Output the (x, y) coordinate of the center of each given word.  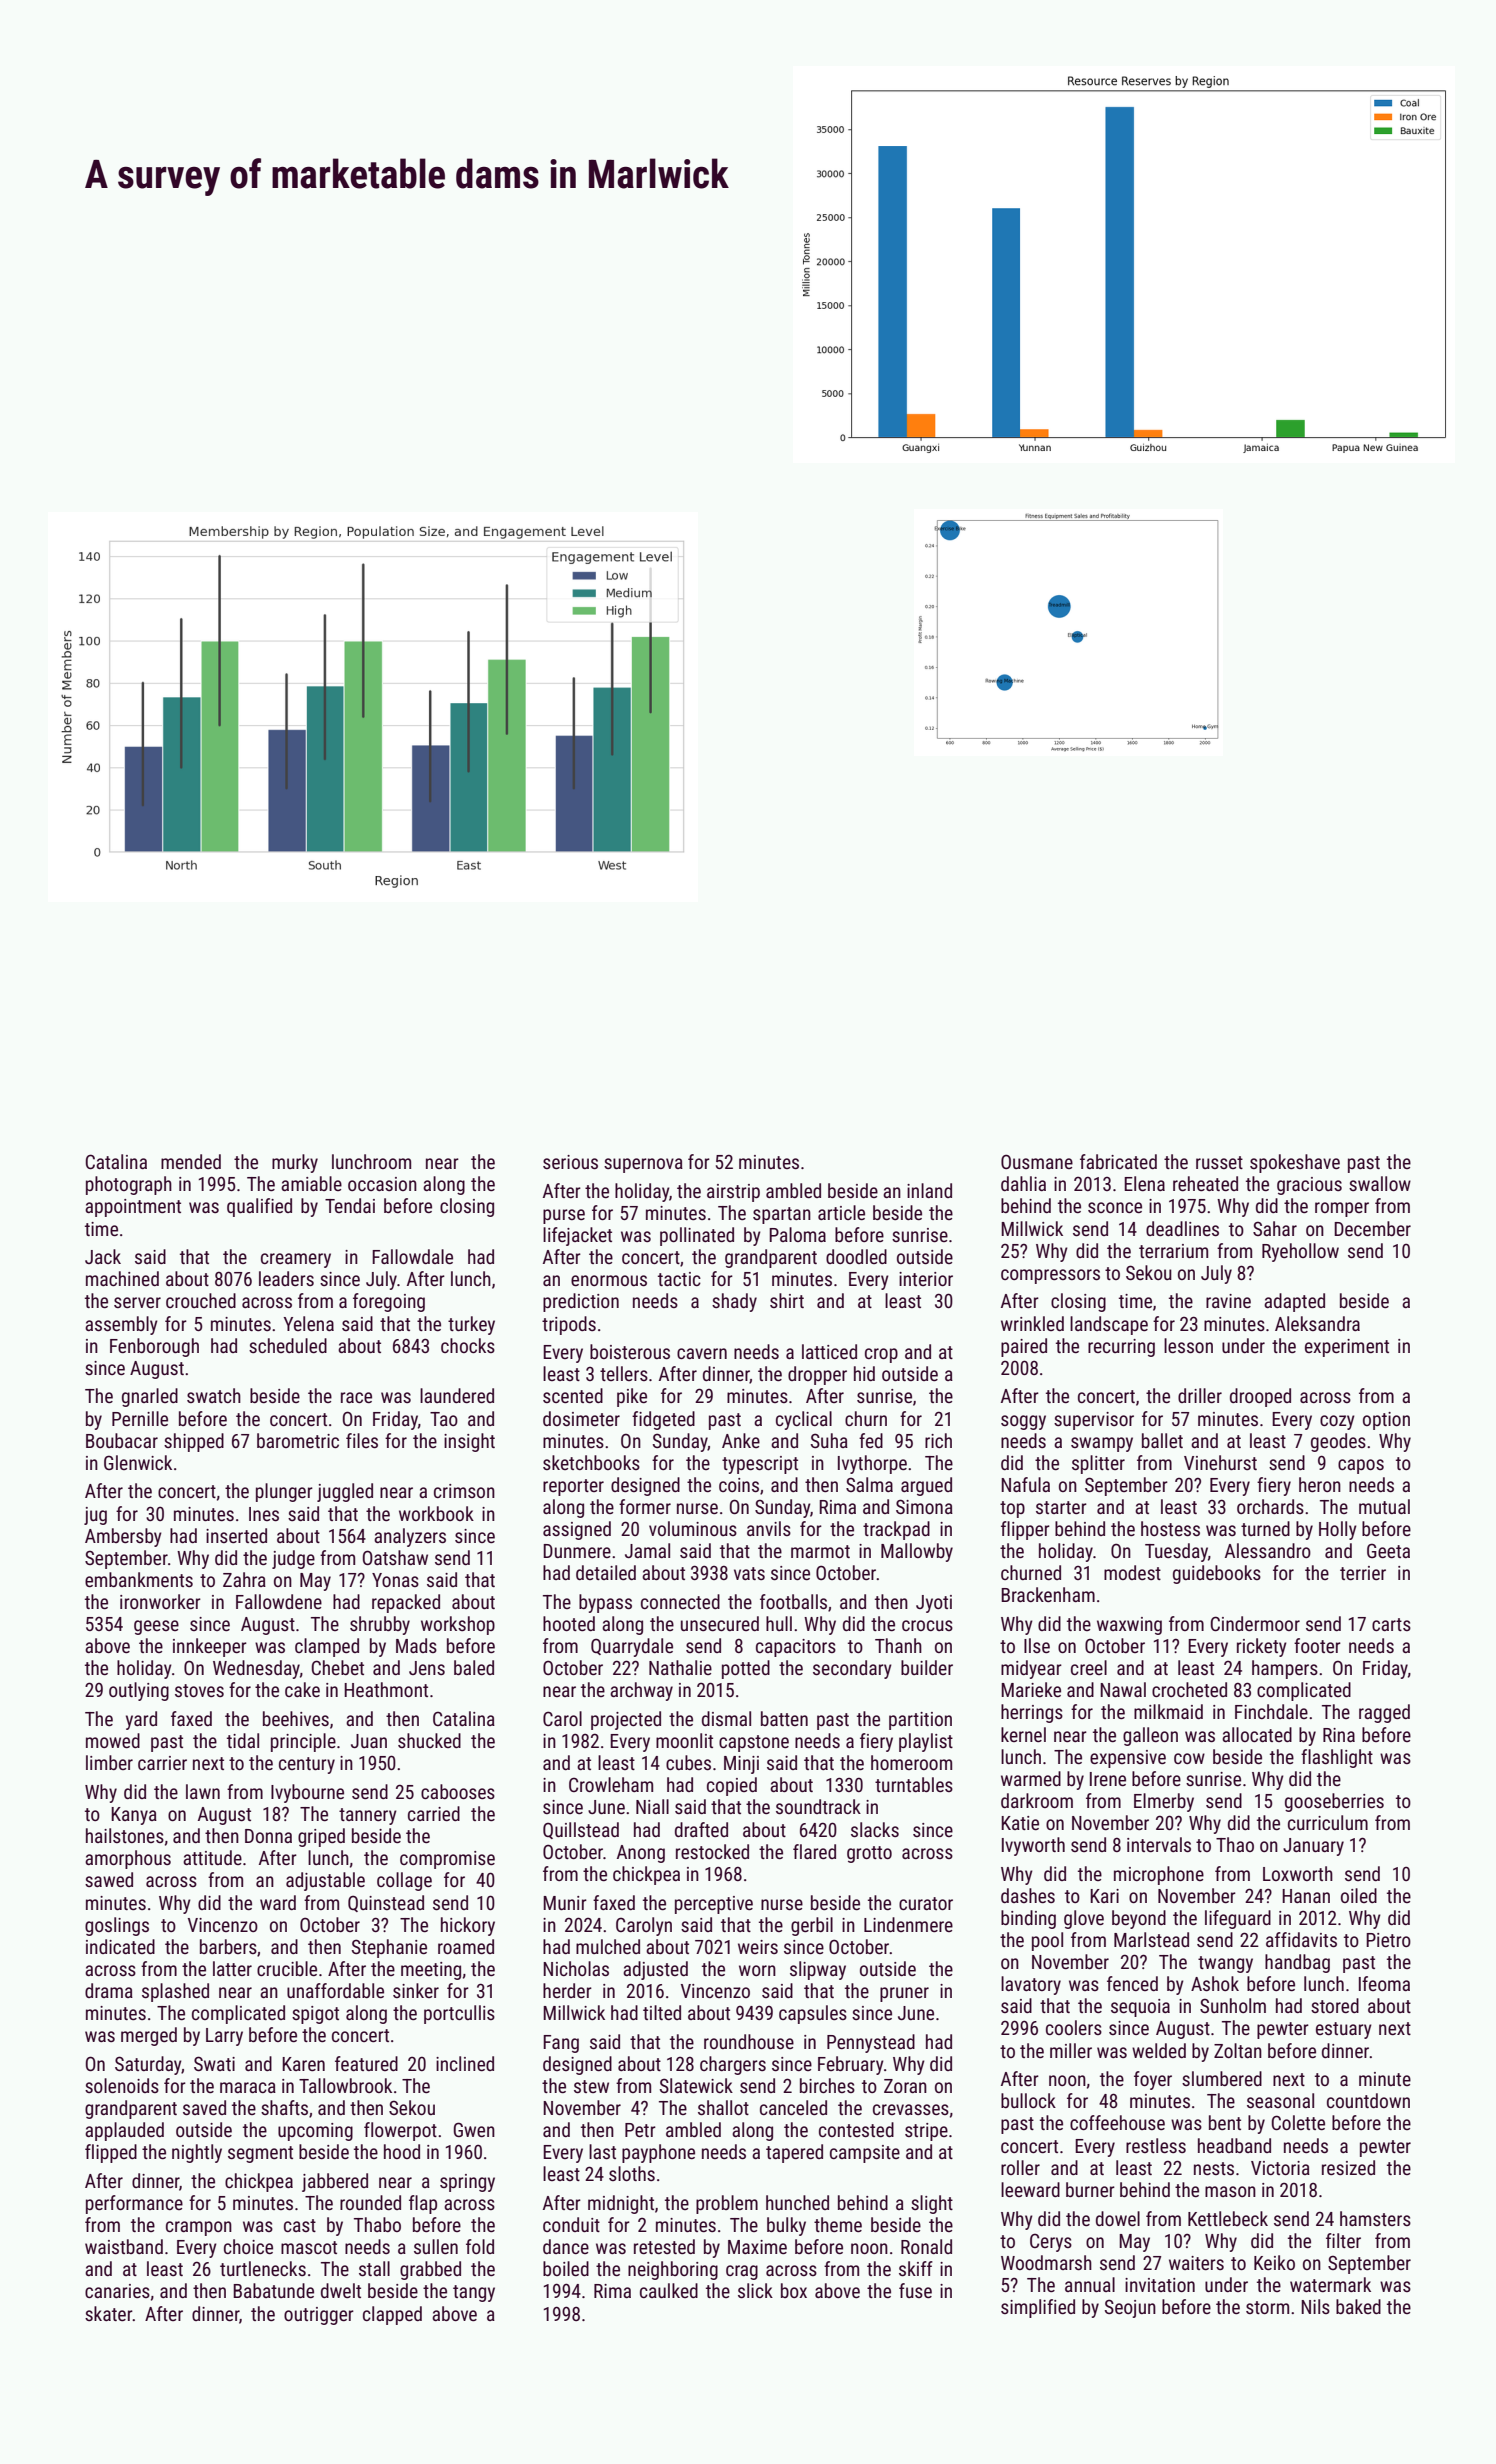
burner (1090, 2189)
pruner (904, 1994)
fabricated (1118, 1161)
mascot (309, 2247)
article (841, 1212)
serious (570, 1162)
